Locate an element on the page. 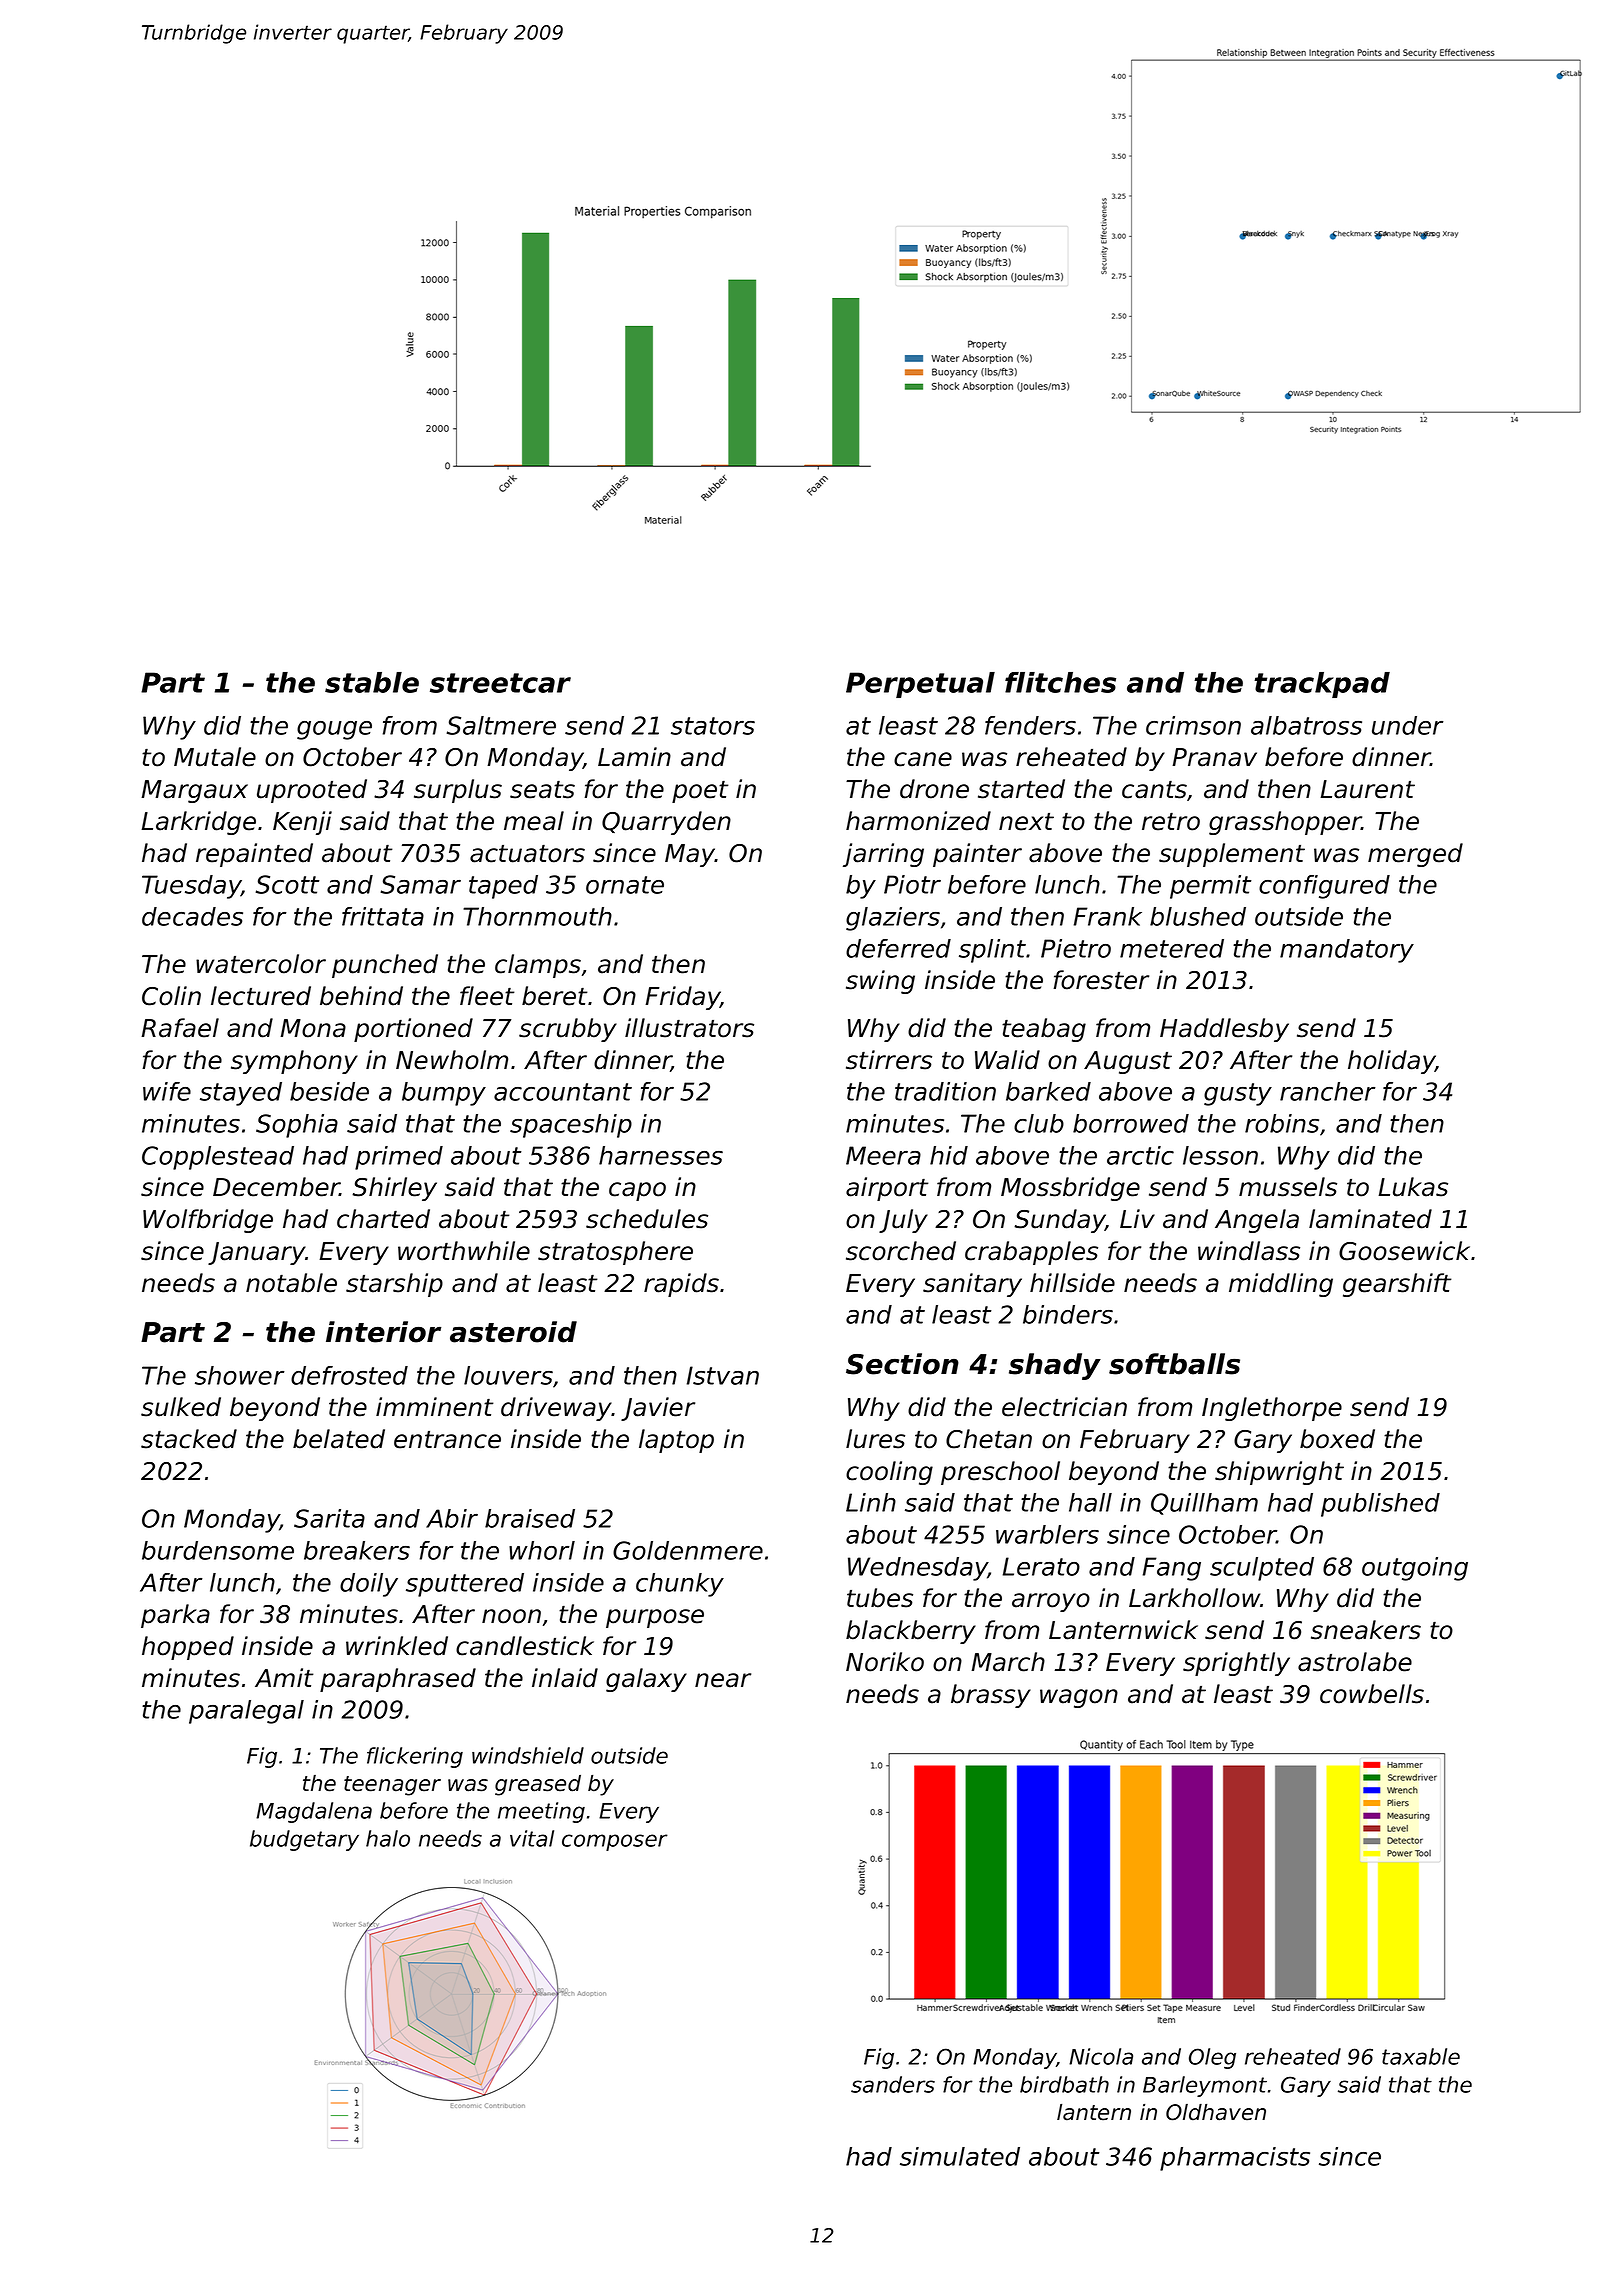 The height and width of the image is (2292, 1620). budgetary is located at coordinates (304, 1840).
